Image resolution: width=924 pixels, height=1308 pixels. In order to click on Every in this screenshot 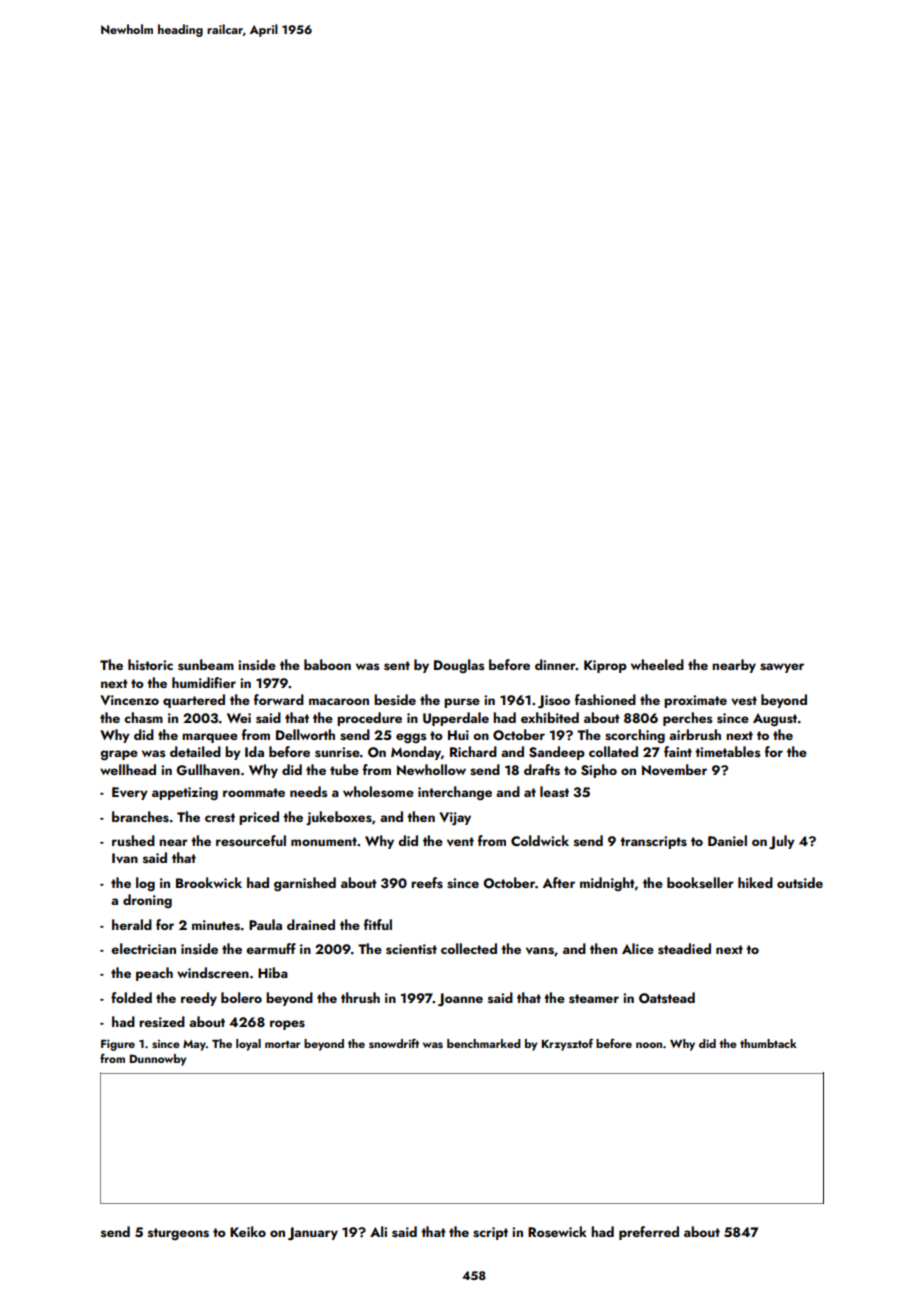, I will do `click(130, 793)`.
